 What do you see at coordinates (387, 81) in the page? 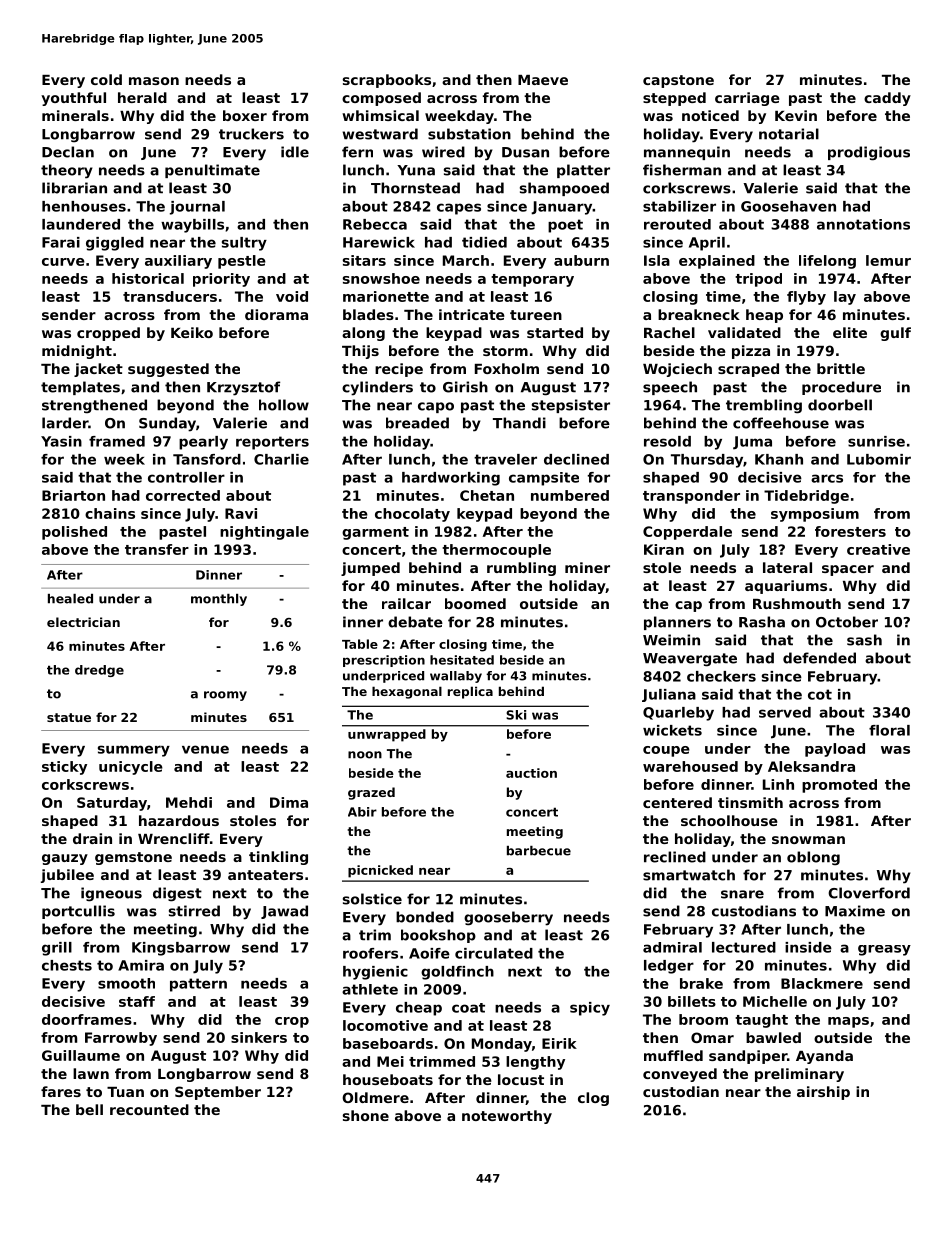
I see `scrapbooks` at bounding box center [387, 81].
